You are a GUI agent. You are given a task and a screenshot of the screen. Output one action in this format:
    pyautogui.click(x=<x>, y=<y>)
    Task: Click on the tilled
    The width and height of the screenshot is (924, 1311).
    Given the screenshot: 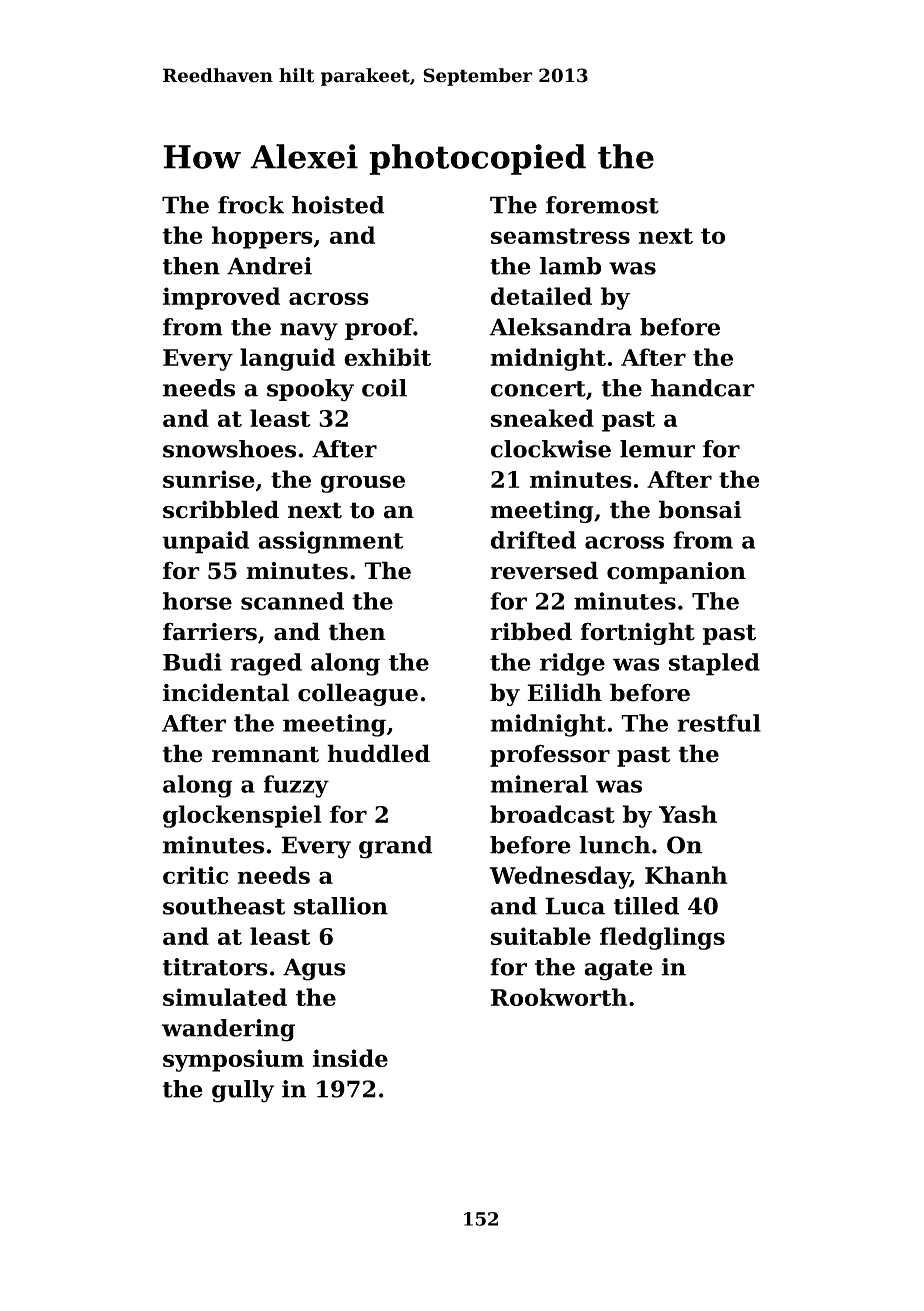 What is the action you would take?
    pyautogui.click(x=646, y=906)
